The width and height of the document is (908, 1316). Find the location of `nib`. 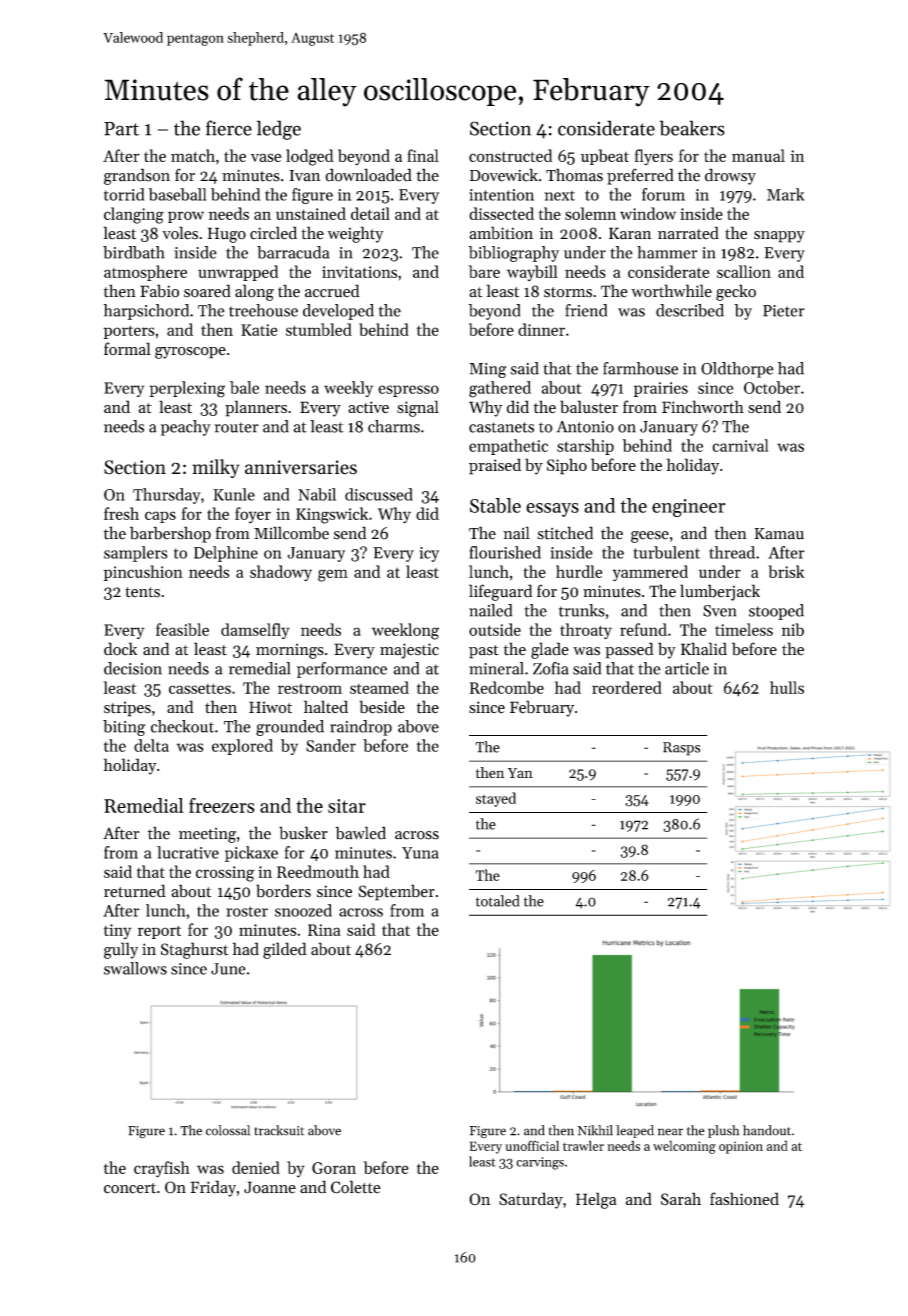

nib is located at coordinates (793, 629).
